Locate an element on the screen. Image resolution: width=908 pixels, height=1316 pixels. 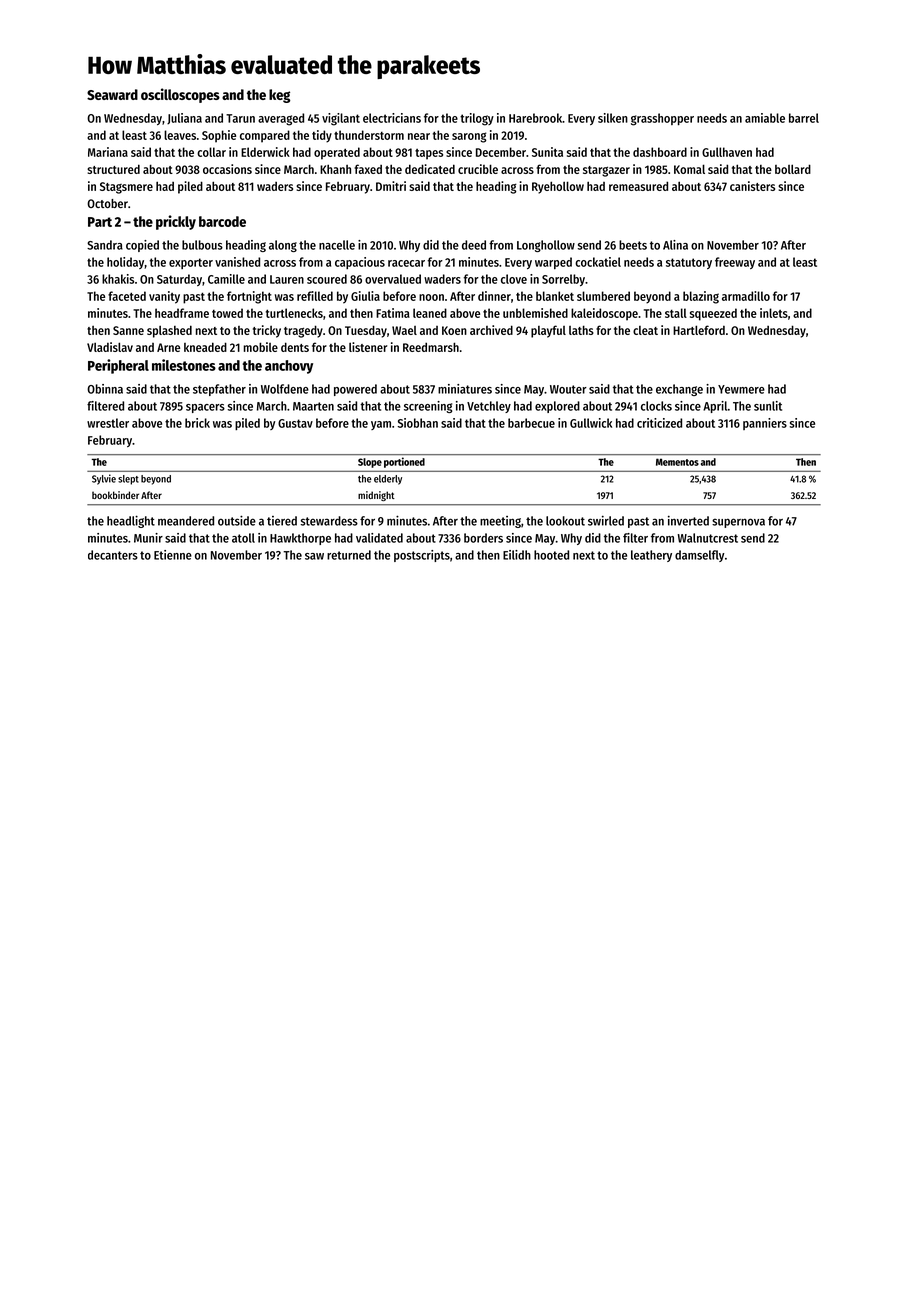
Sunita is located at coordinates (547, 152).
